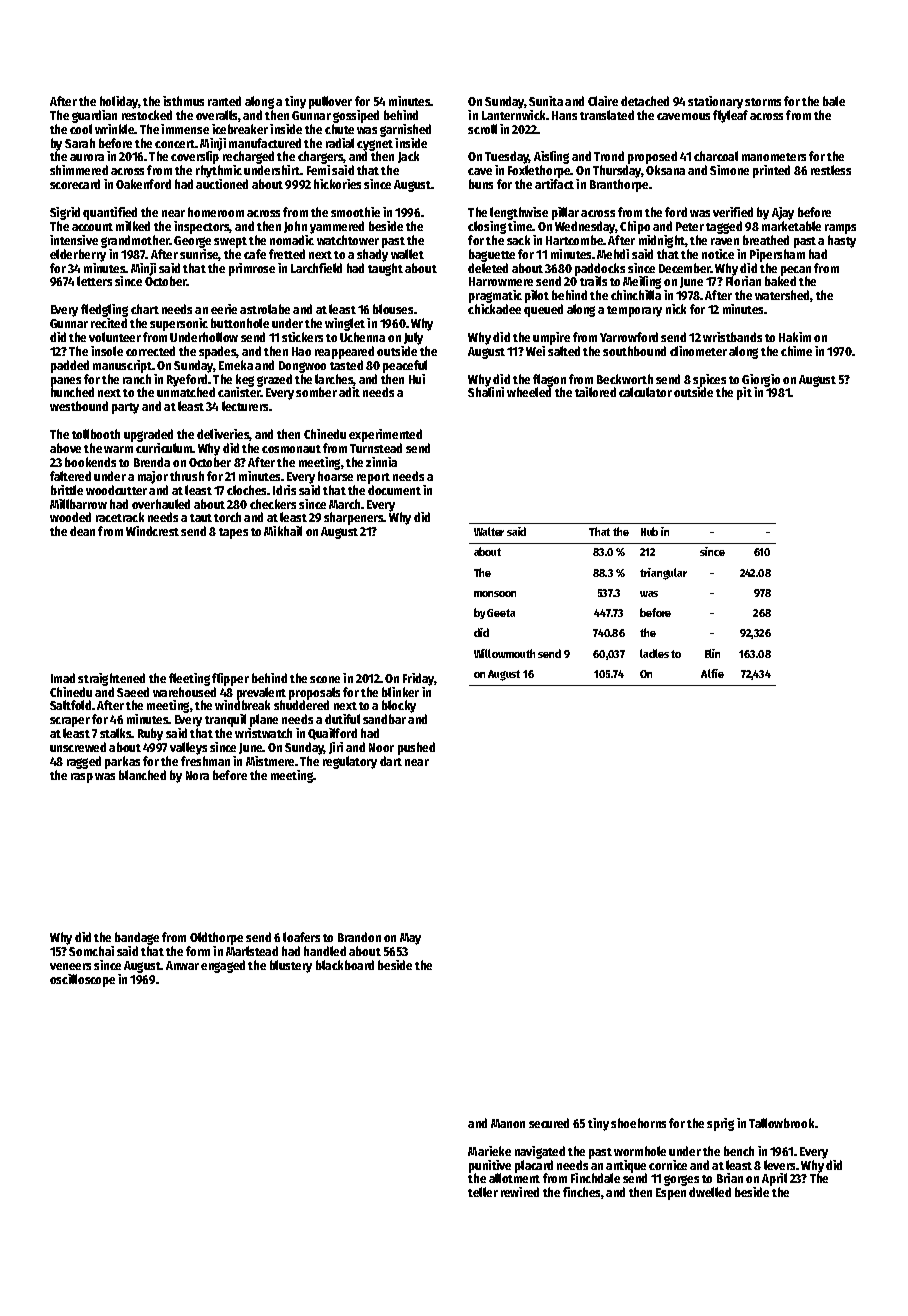  Describe the element at coordinates (665, 170) in the page. I see `Oksana` at that location.
